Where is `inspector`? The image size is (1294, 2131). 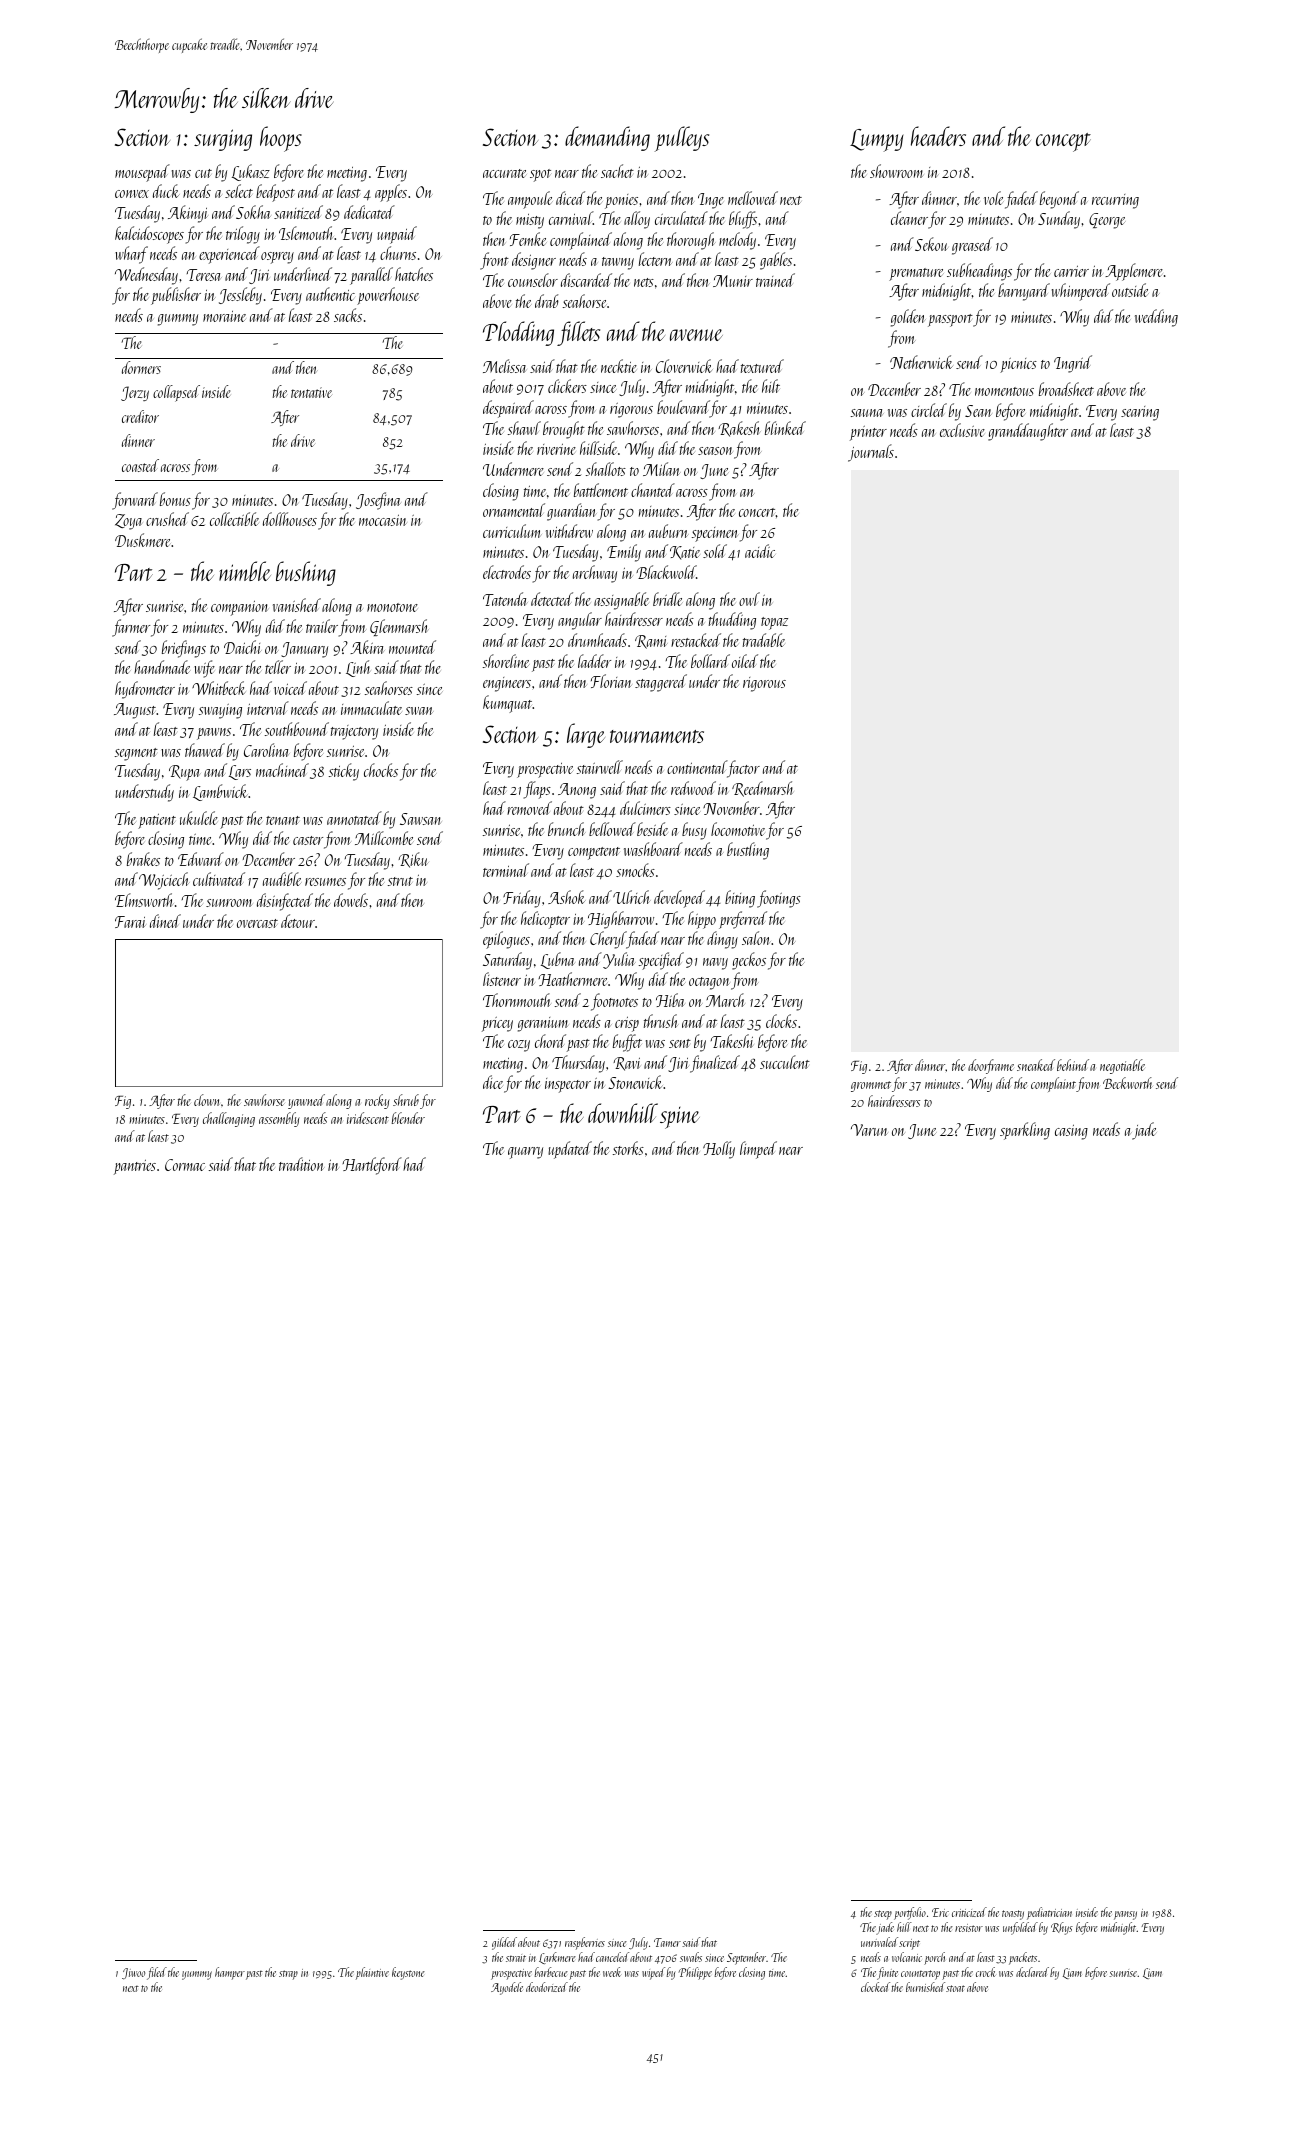 inspector is located at coordinates (568, 1085).
